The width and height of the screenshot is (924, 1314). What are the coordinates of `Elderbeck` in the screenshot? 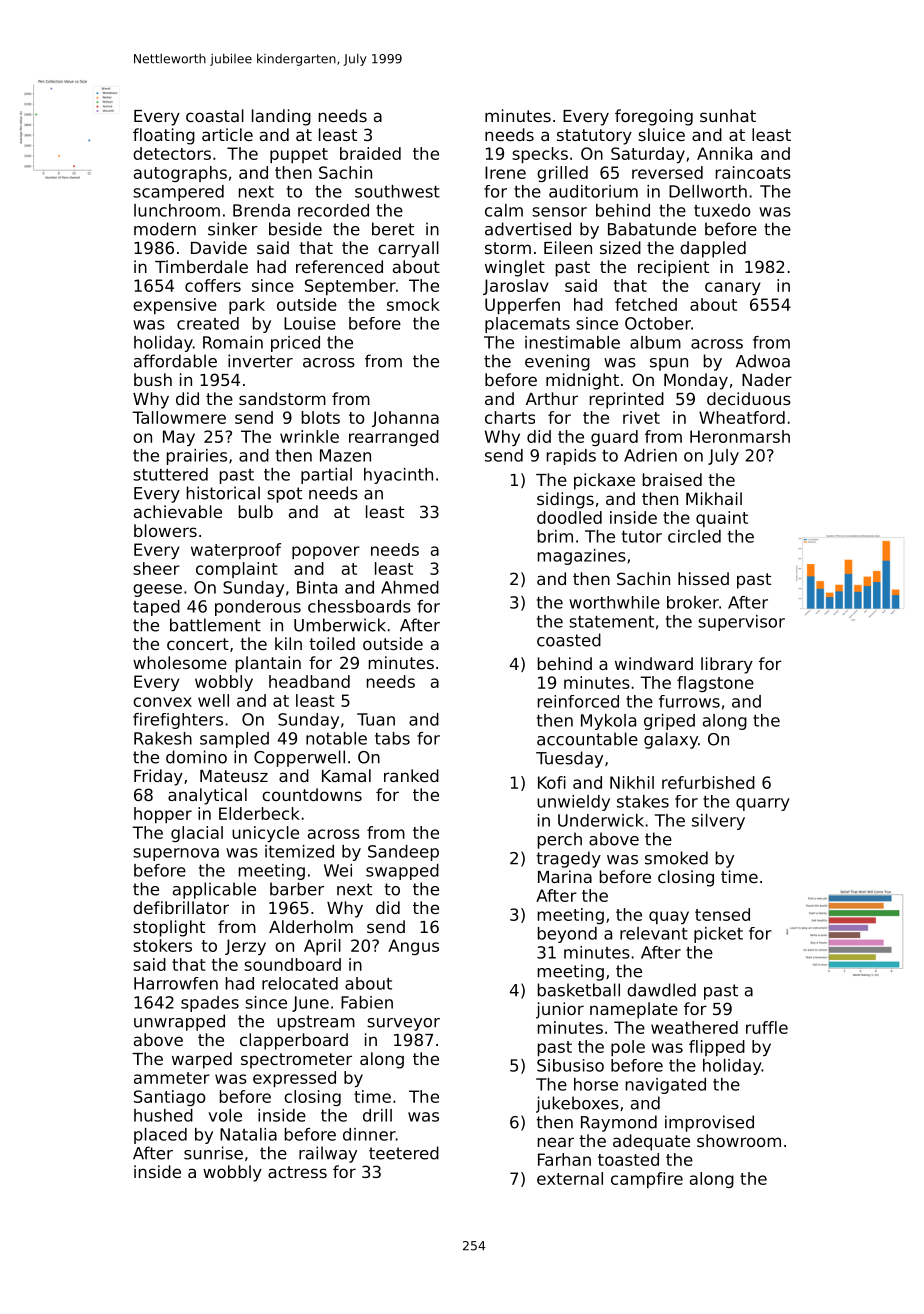 It's located at (259, 813).
